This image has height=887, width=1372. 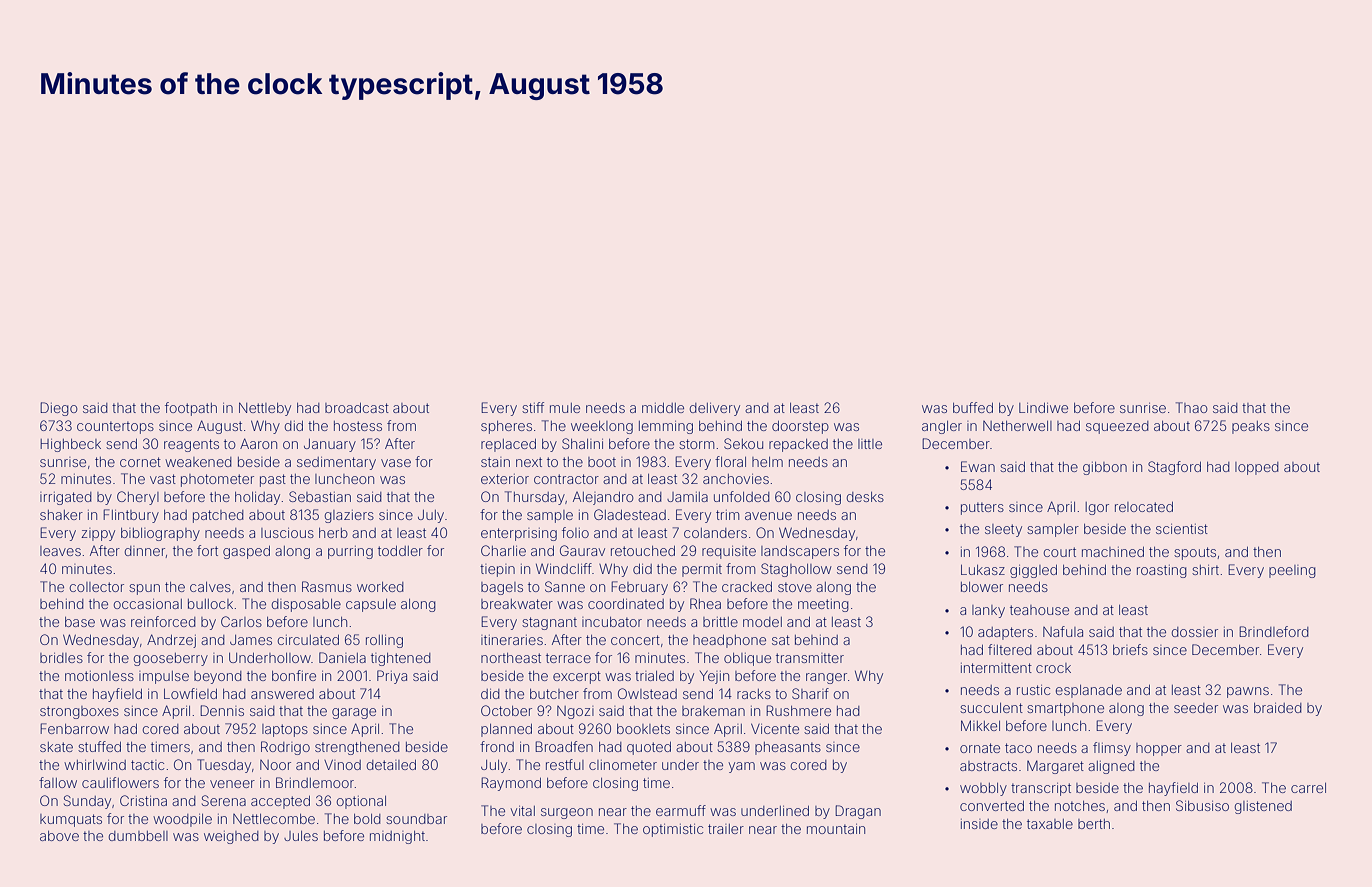 What do you see at coordinates (982, 508) in the image?
I see `putters` at bounding box center [982, 508].
